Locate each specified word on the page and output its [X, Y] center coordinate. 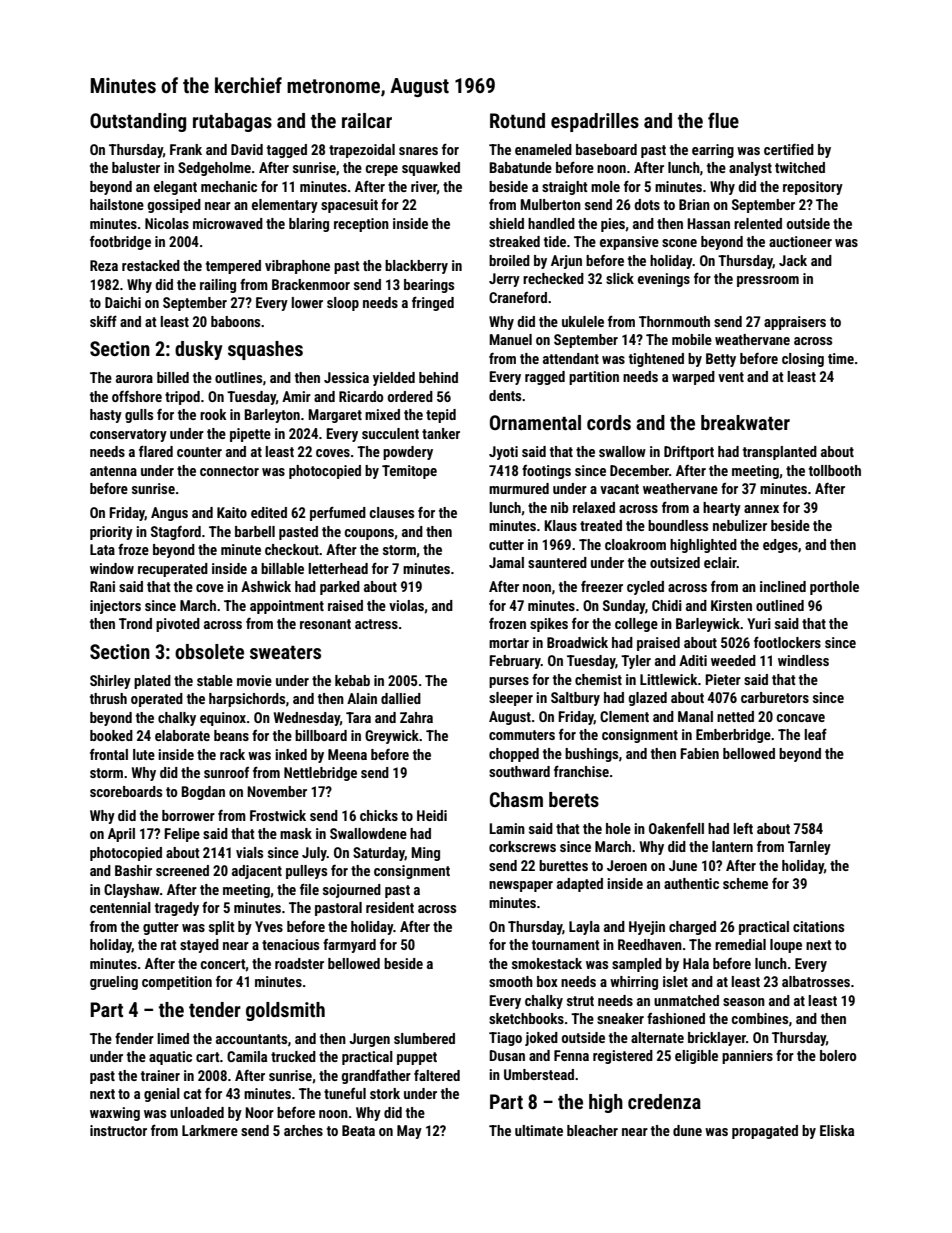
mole [605, 186]
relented [758, 223]
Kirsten [731, 605]
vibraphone [297, 267]
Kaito [232, 512]
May [409, 1132]
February [515, 662]
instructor [118, 1130]
